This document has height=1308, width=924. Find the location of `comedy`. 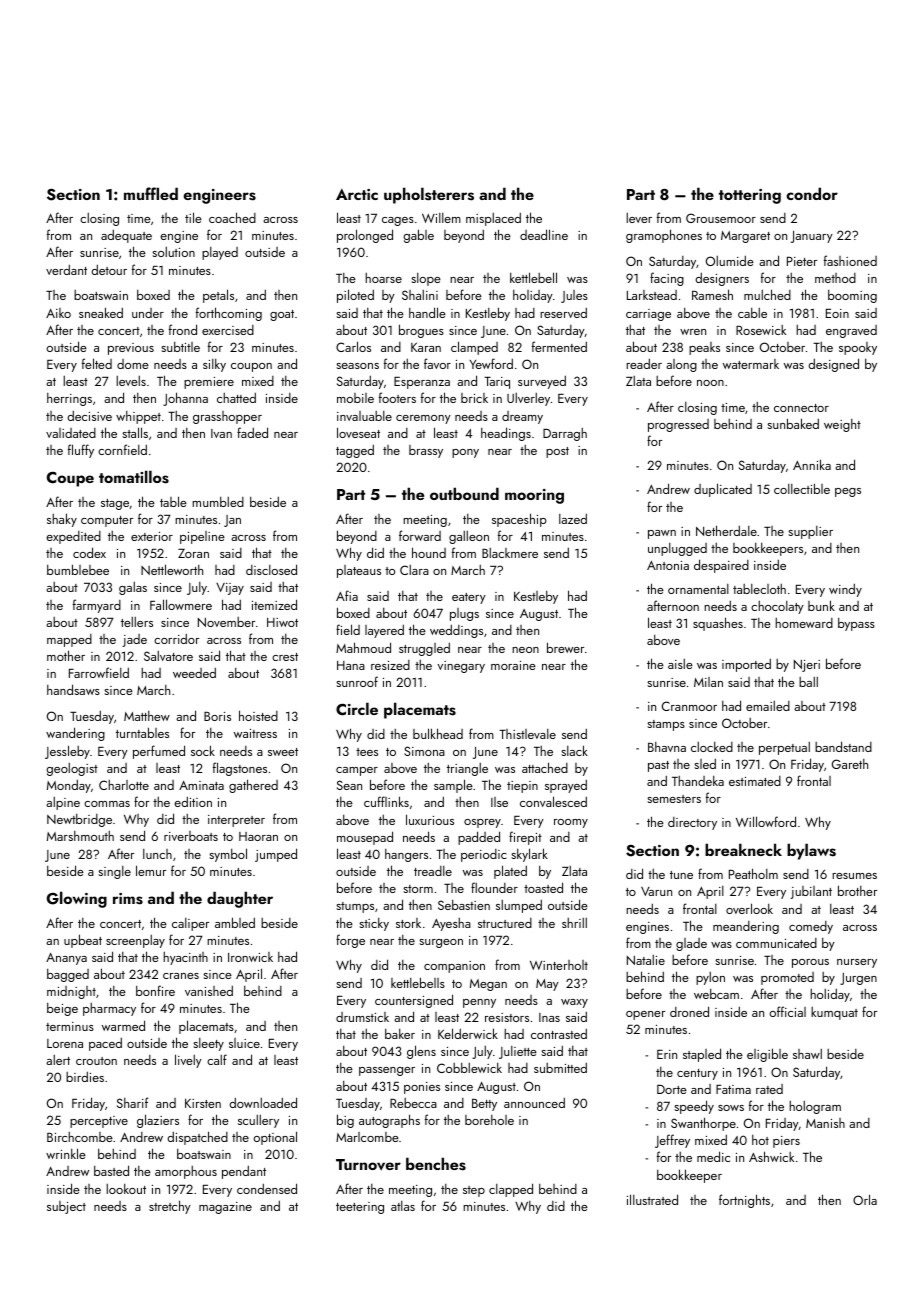

comedy is located at coordinates (811, 927).
